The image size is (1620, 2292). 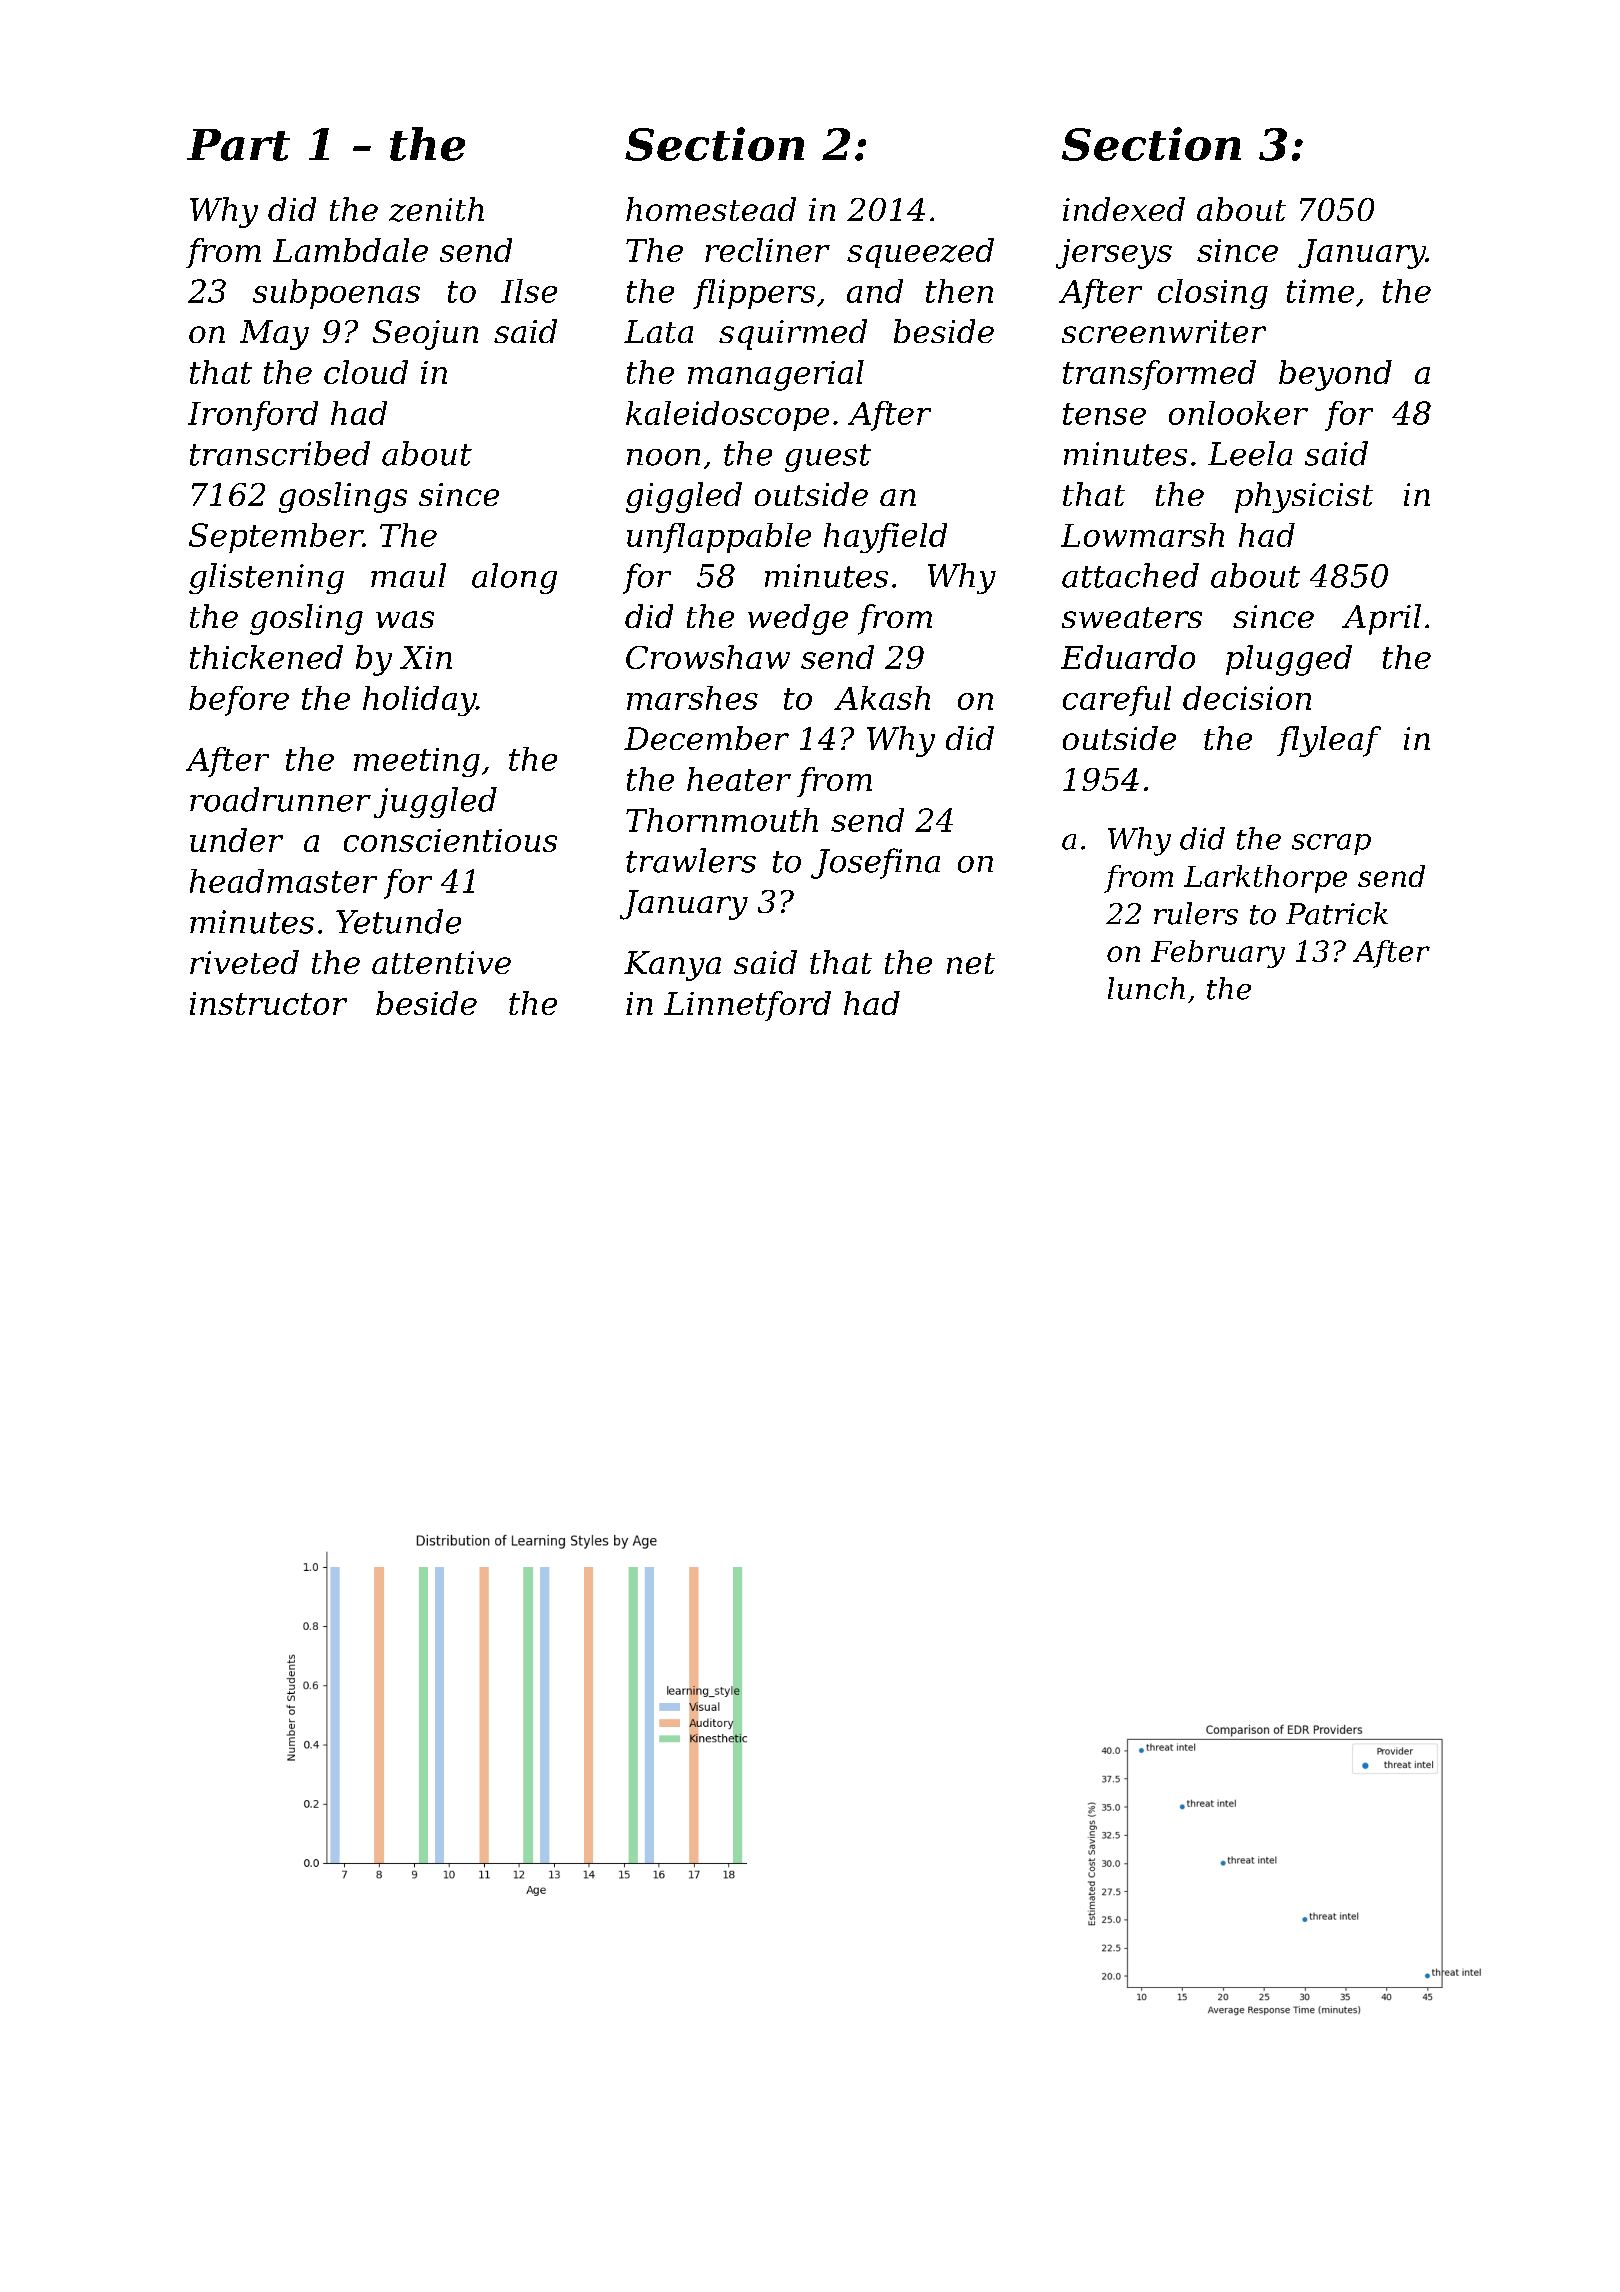 I want to click on Linnetford, so click(x=747, y=1006).
